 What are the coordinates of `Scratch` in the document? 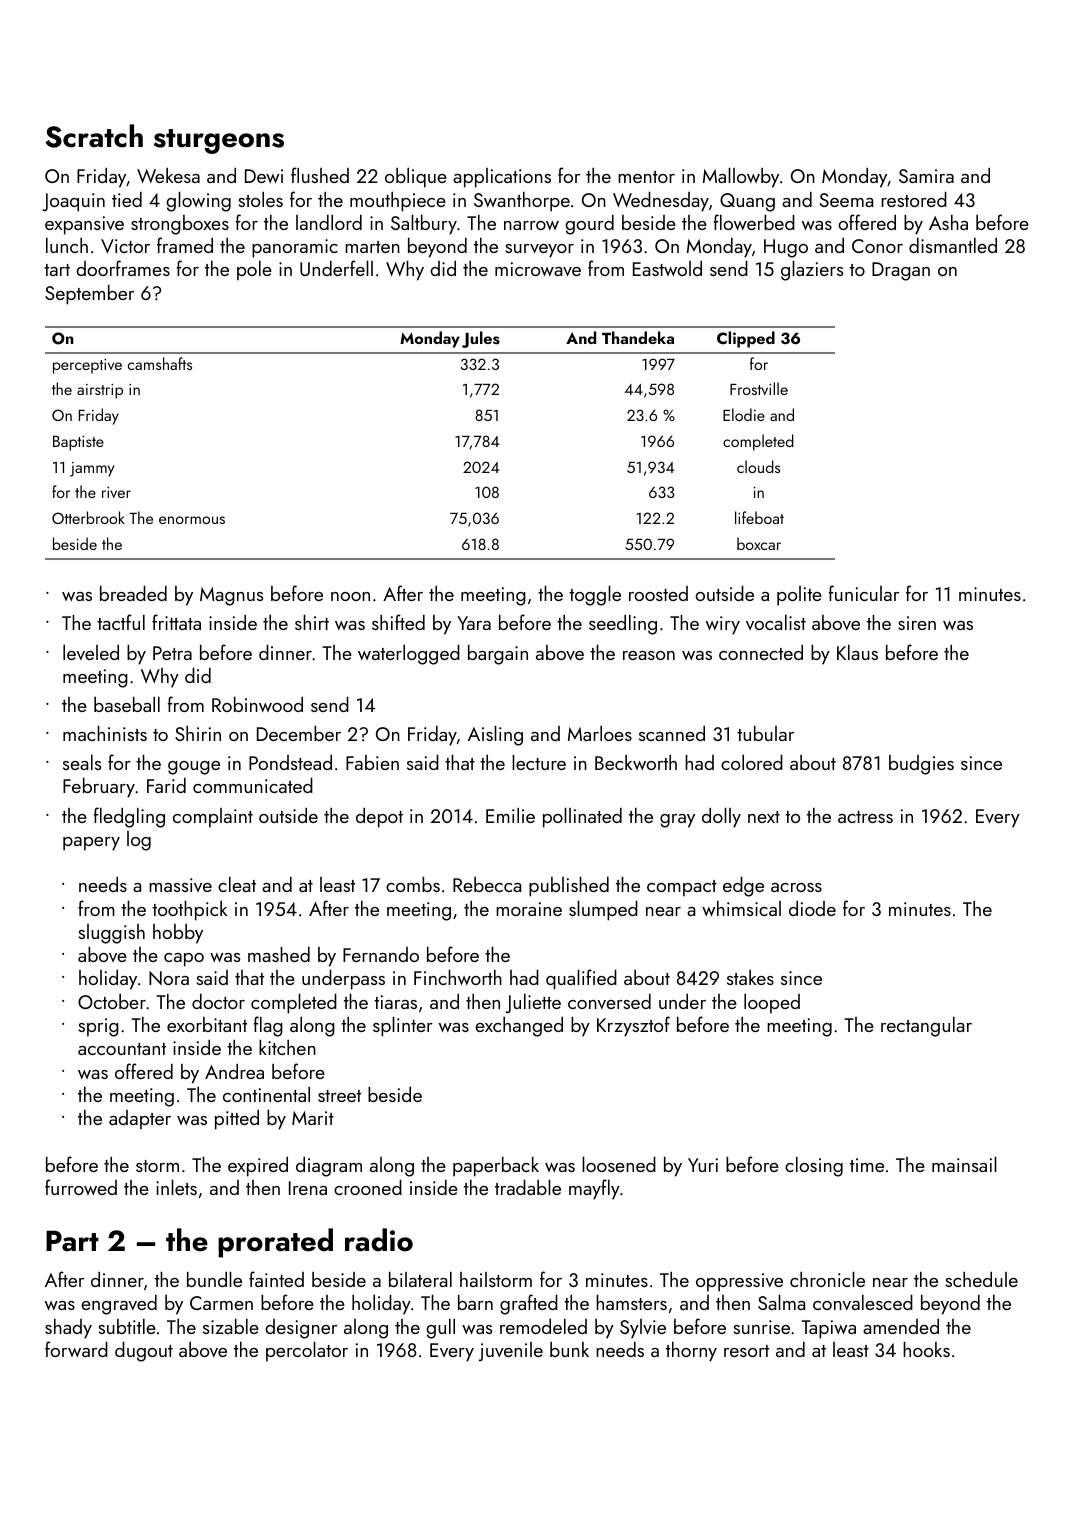 It's located at (94, 136).
